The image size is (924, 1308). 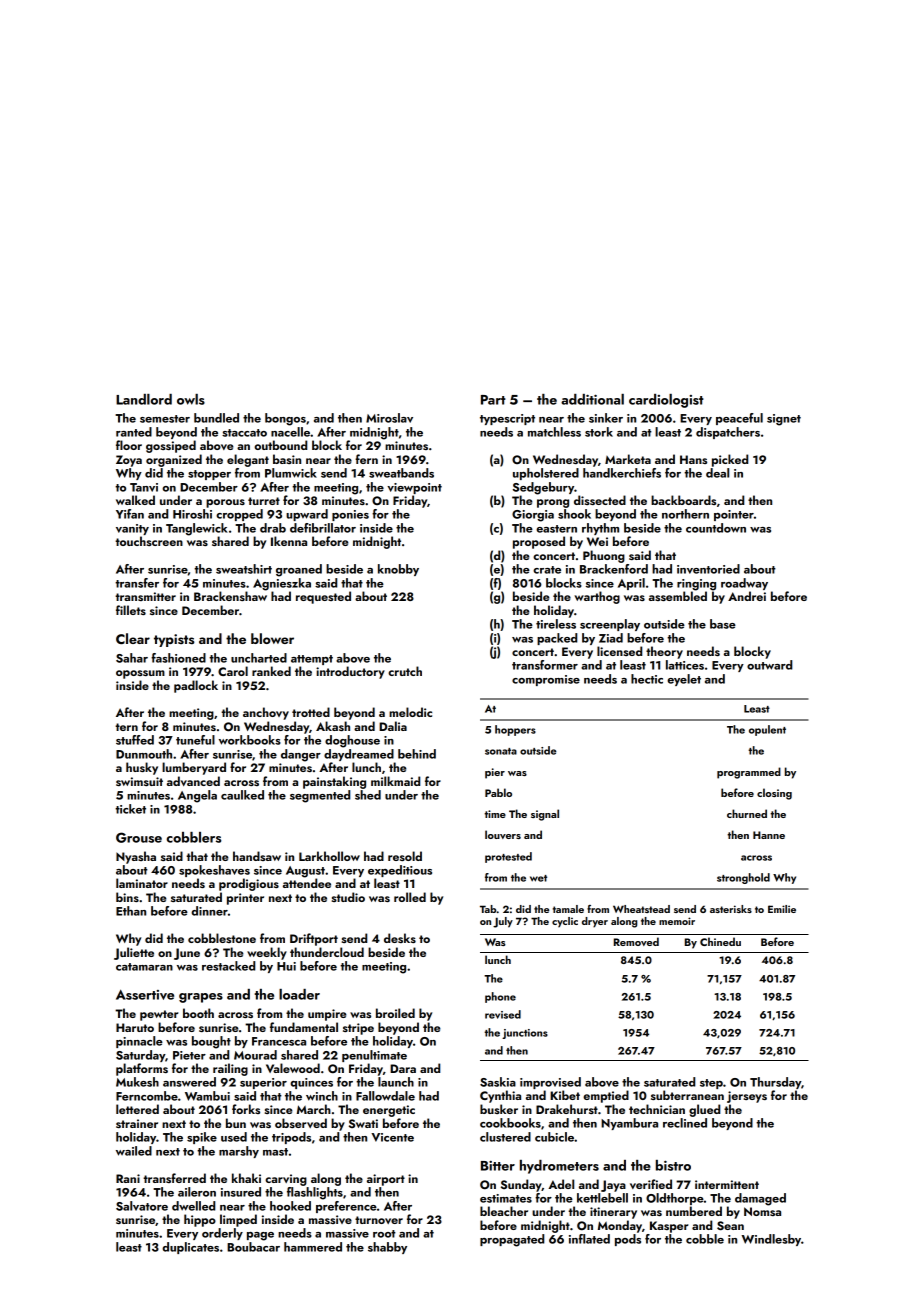 What do you see at coordinates (395, 1013) in the screenshot?
I see `broiled` at bounding box center [395, 1013].
